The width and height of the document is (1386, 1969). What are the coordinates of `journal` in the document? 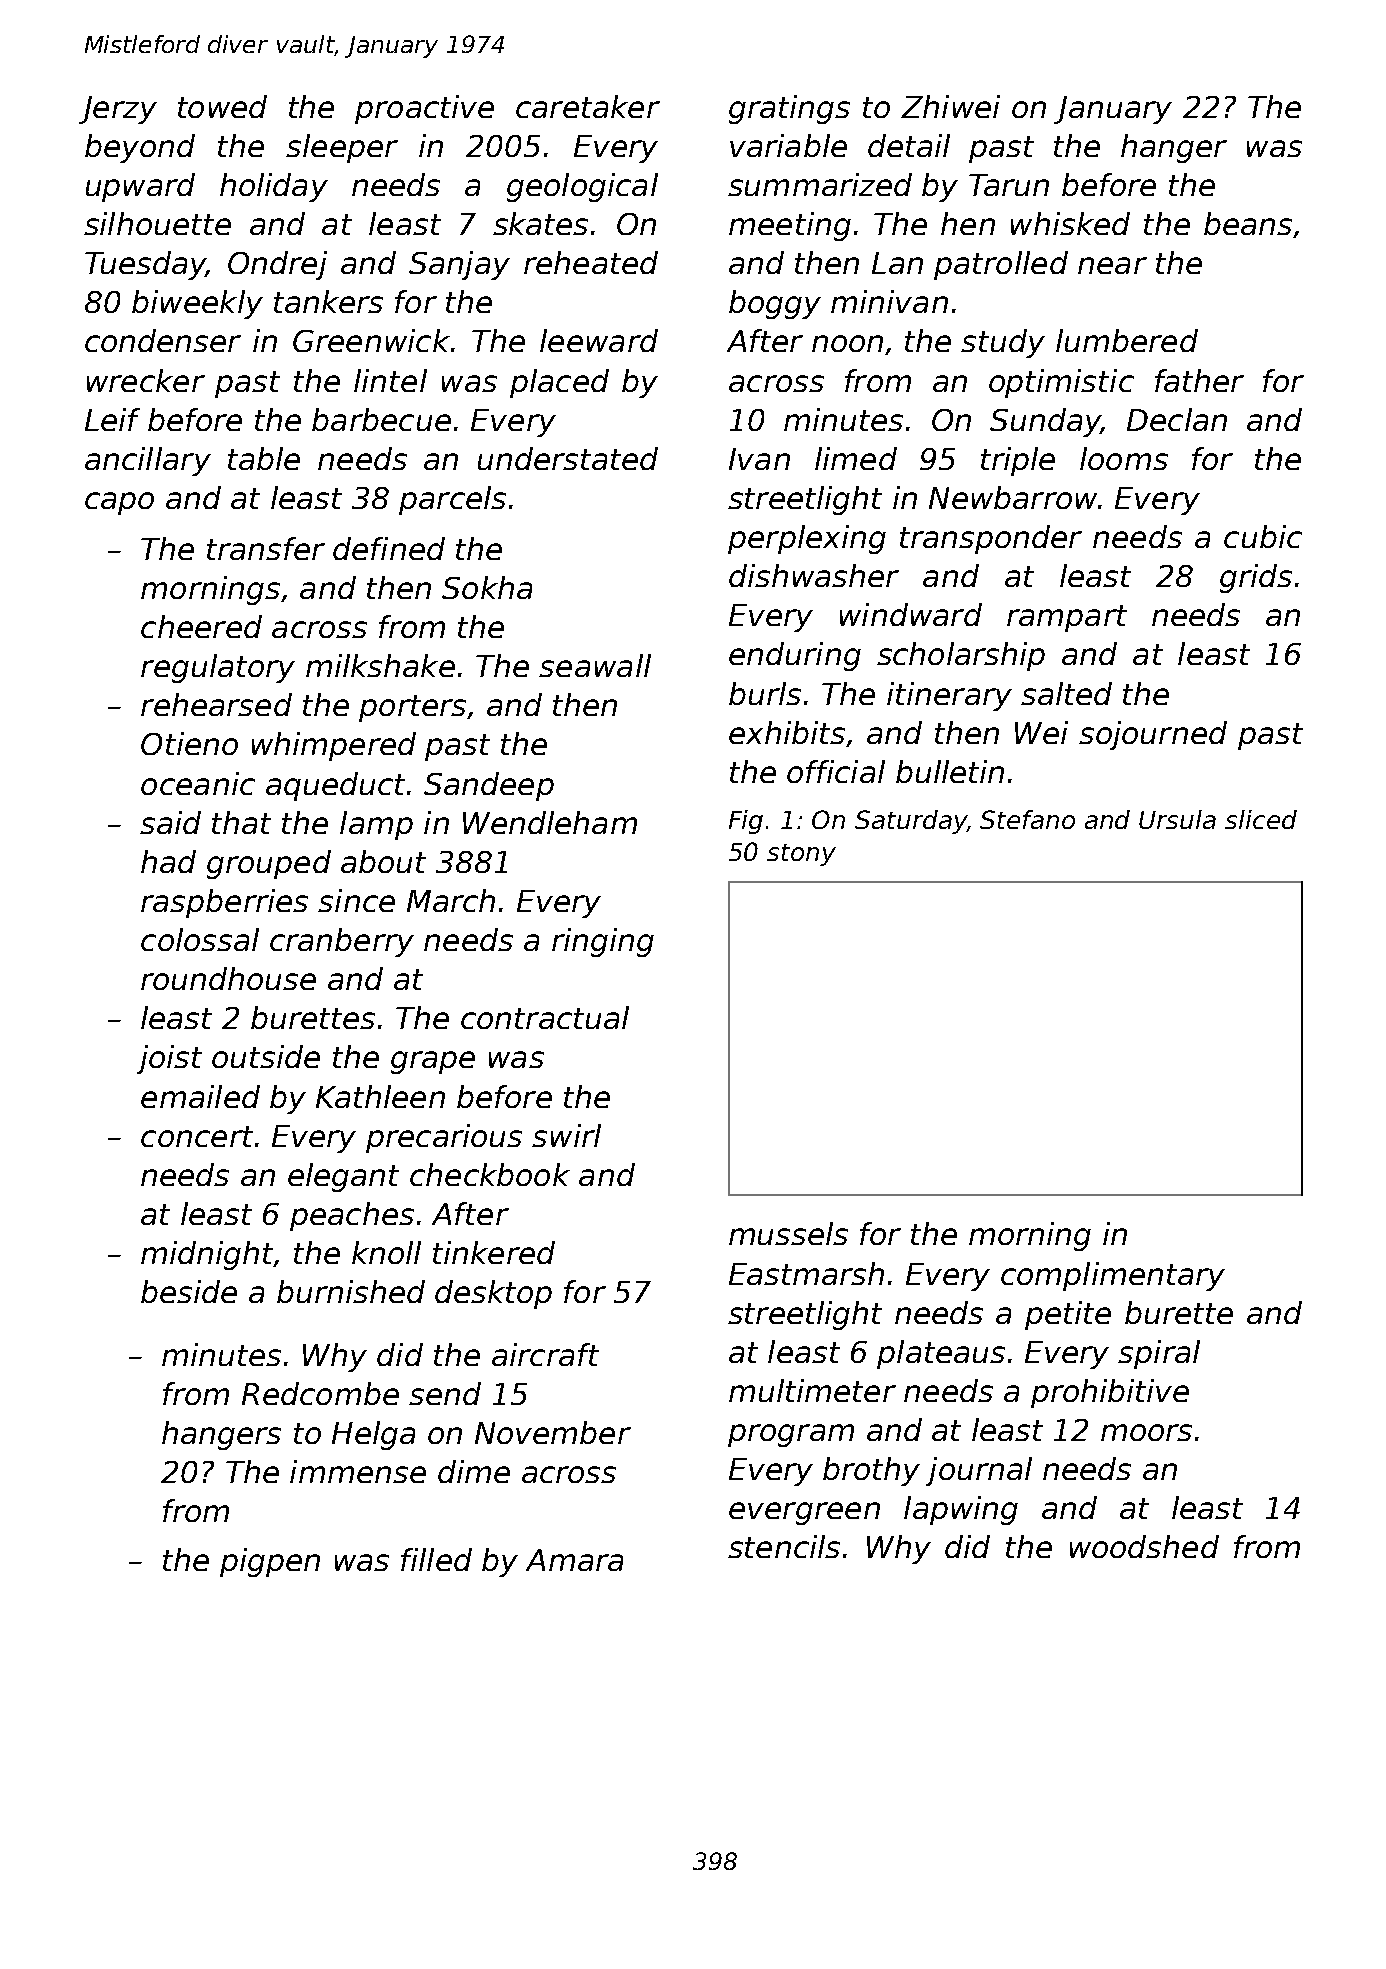 It's located at (979, 1471).
